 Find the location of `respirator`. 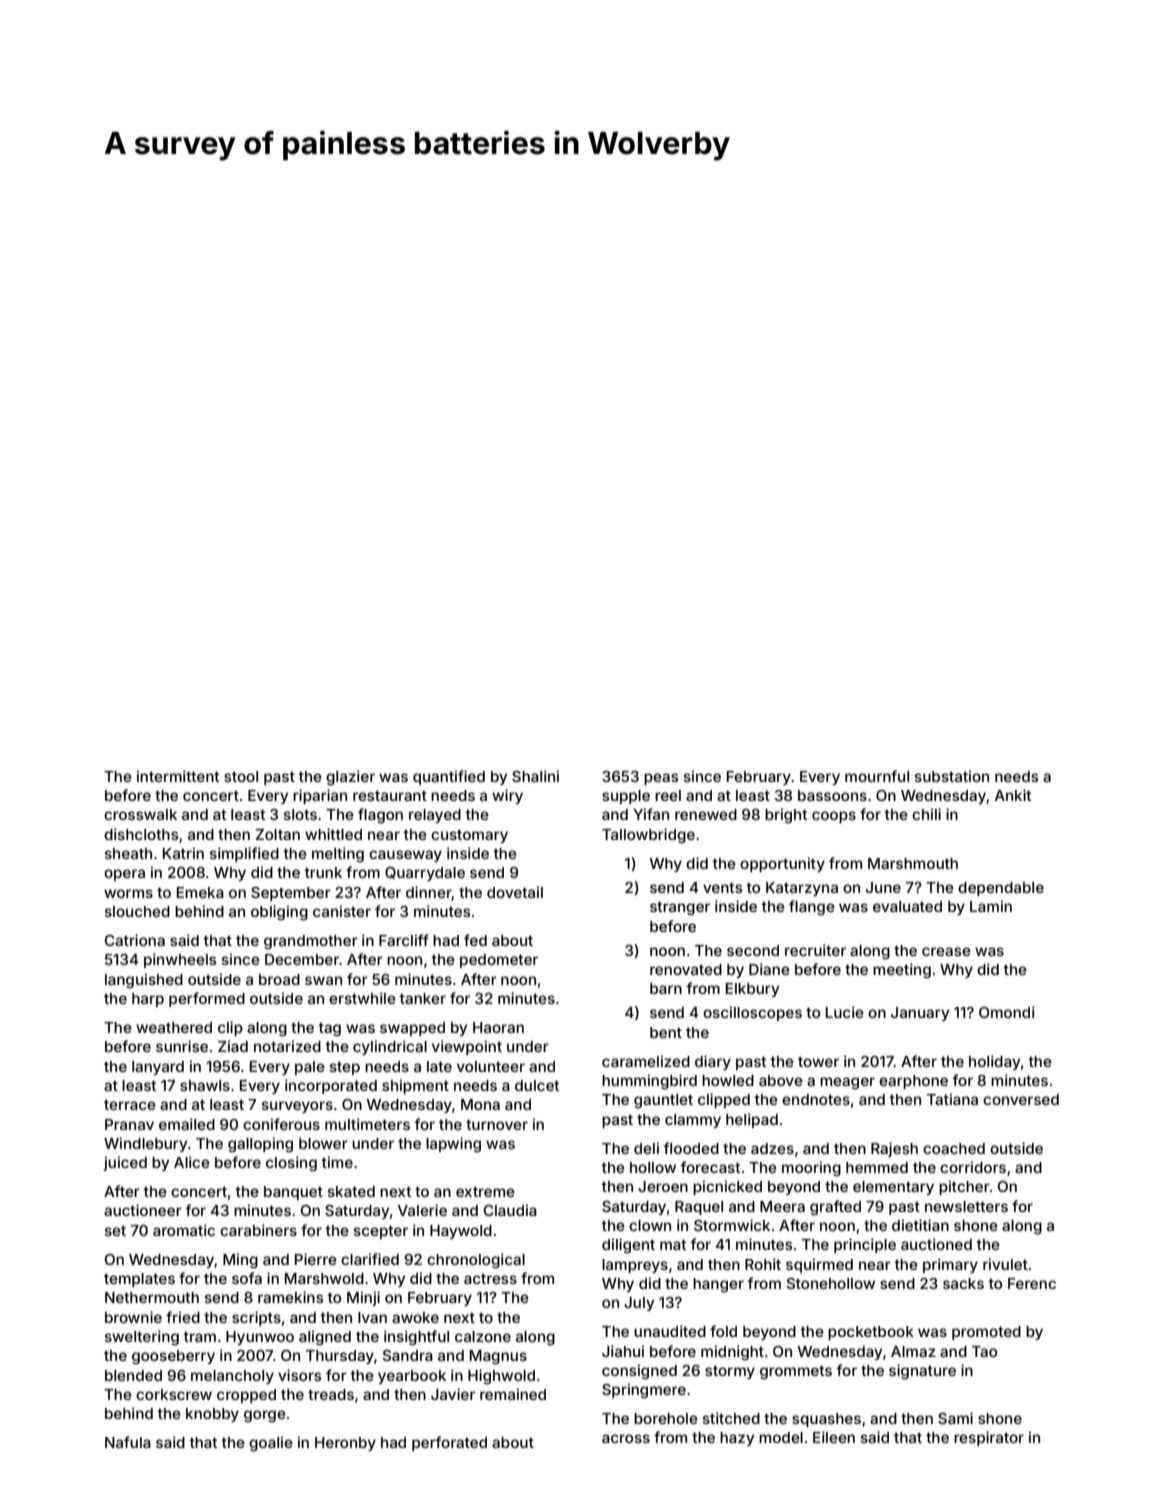

respirator is located at coordinates (989, 1438).
